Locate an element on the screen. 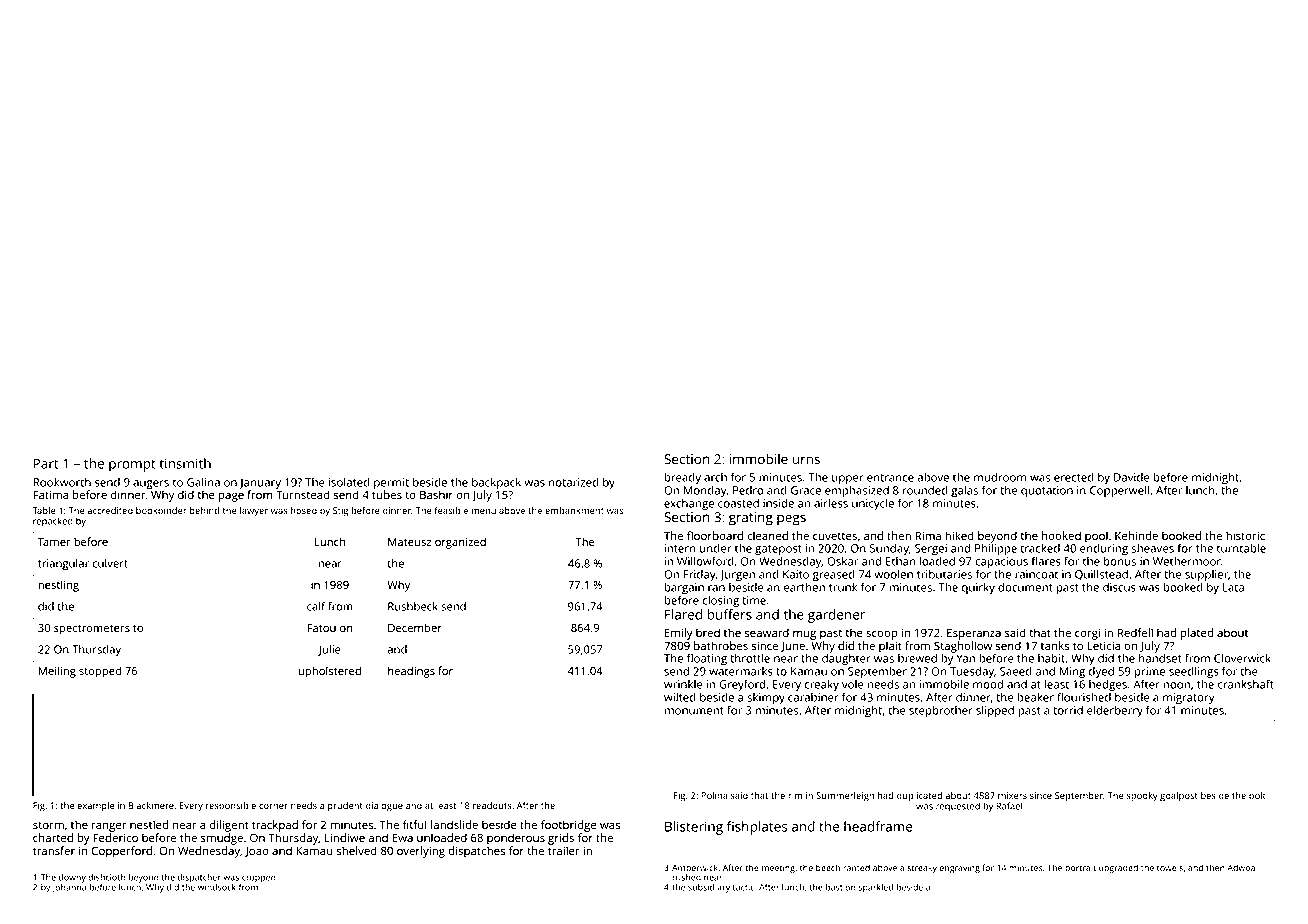 This screenshot has height=924, width=1308. embankment is located at coordinates (574, 510).
